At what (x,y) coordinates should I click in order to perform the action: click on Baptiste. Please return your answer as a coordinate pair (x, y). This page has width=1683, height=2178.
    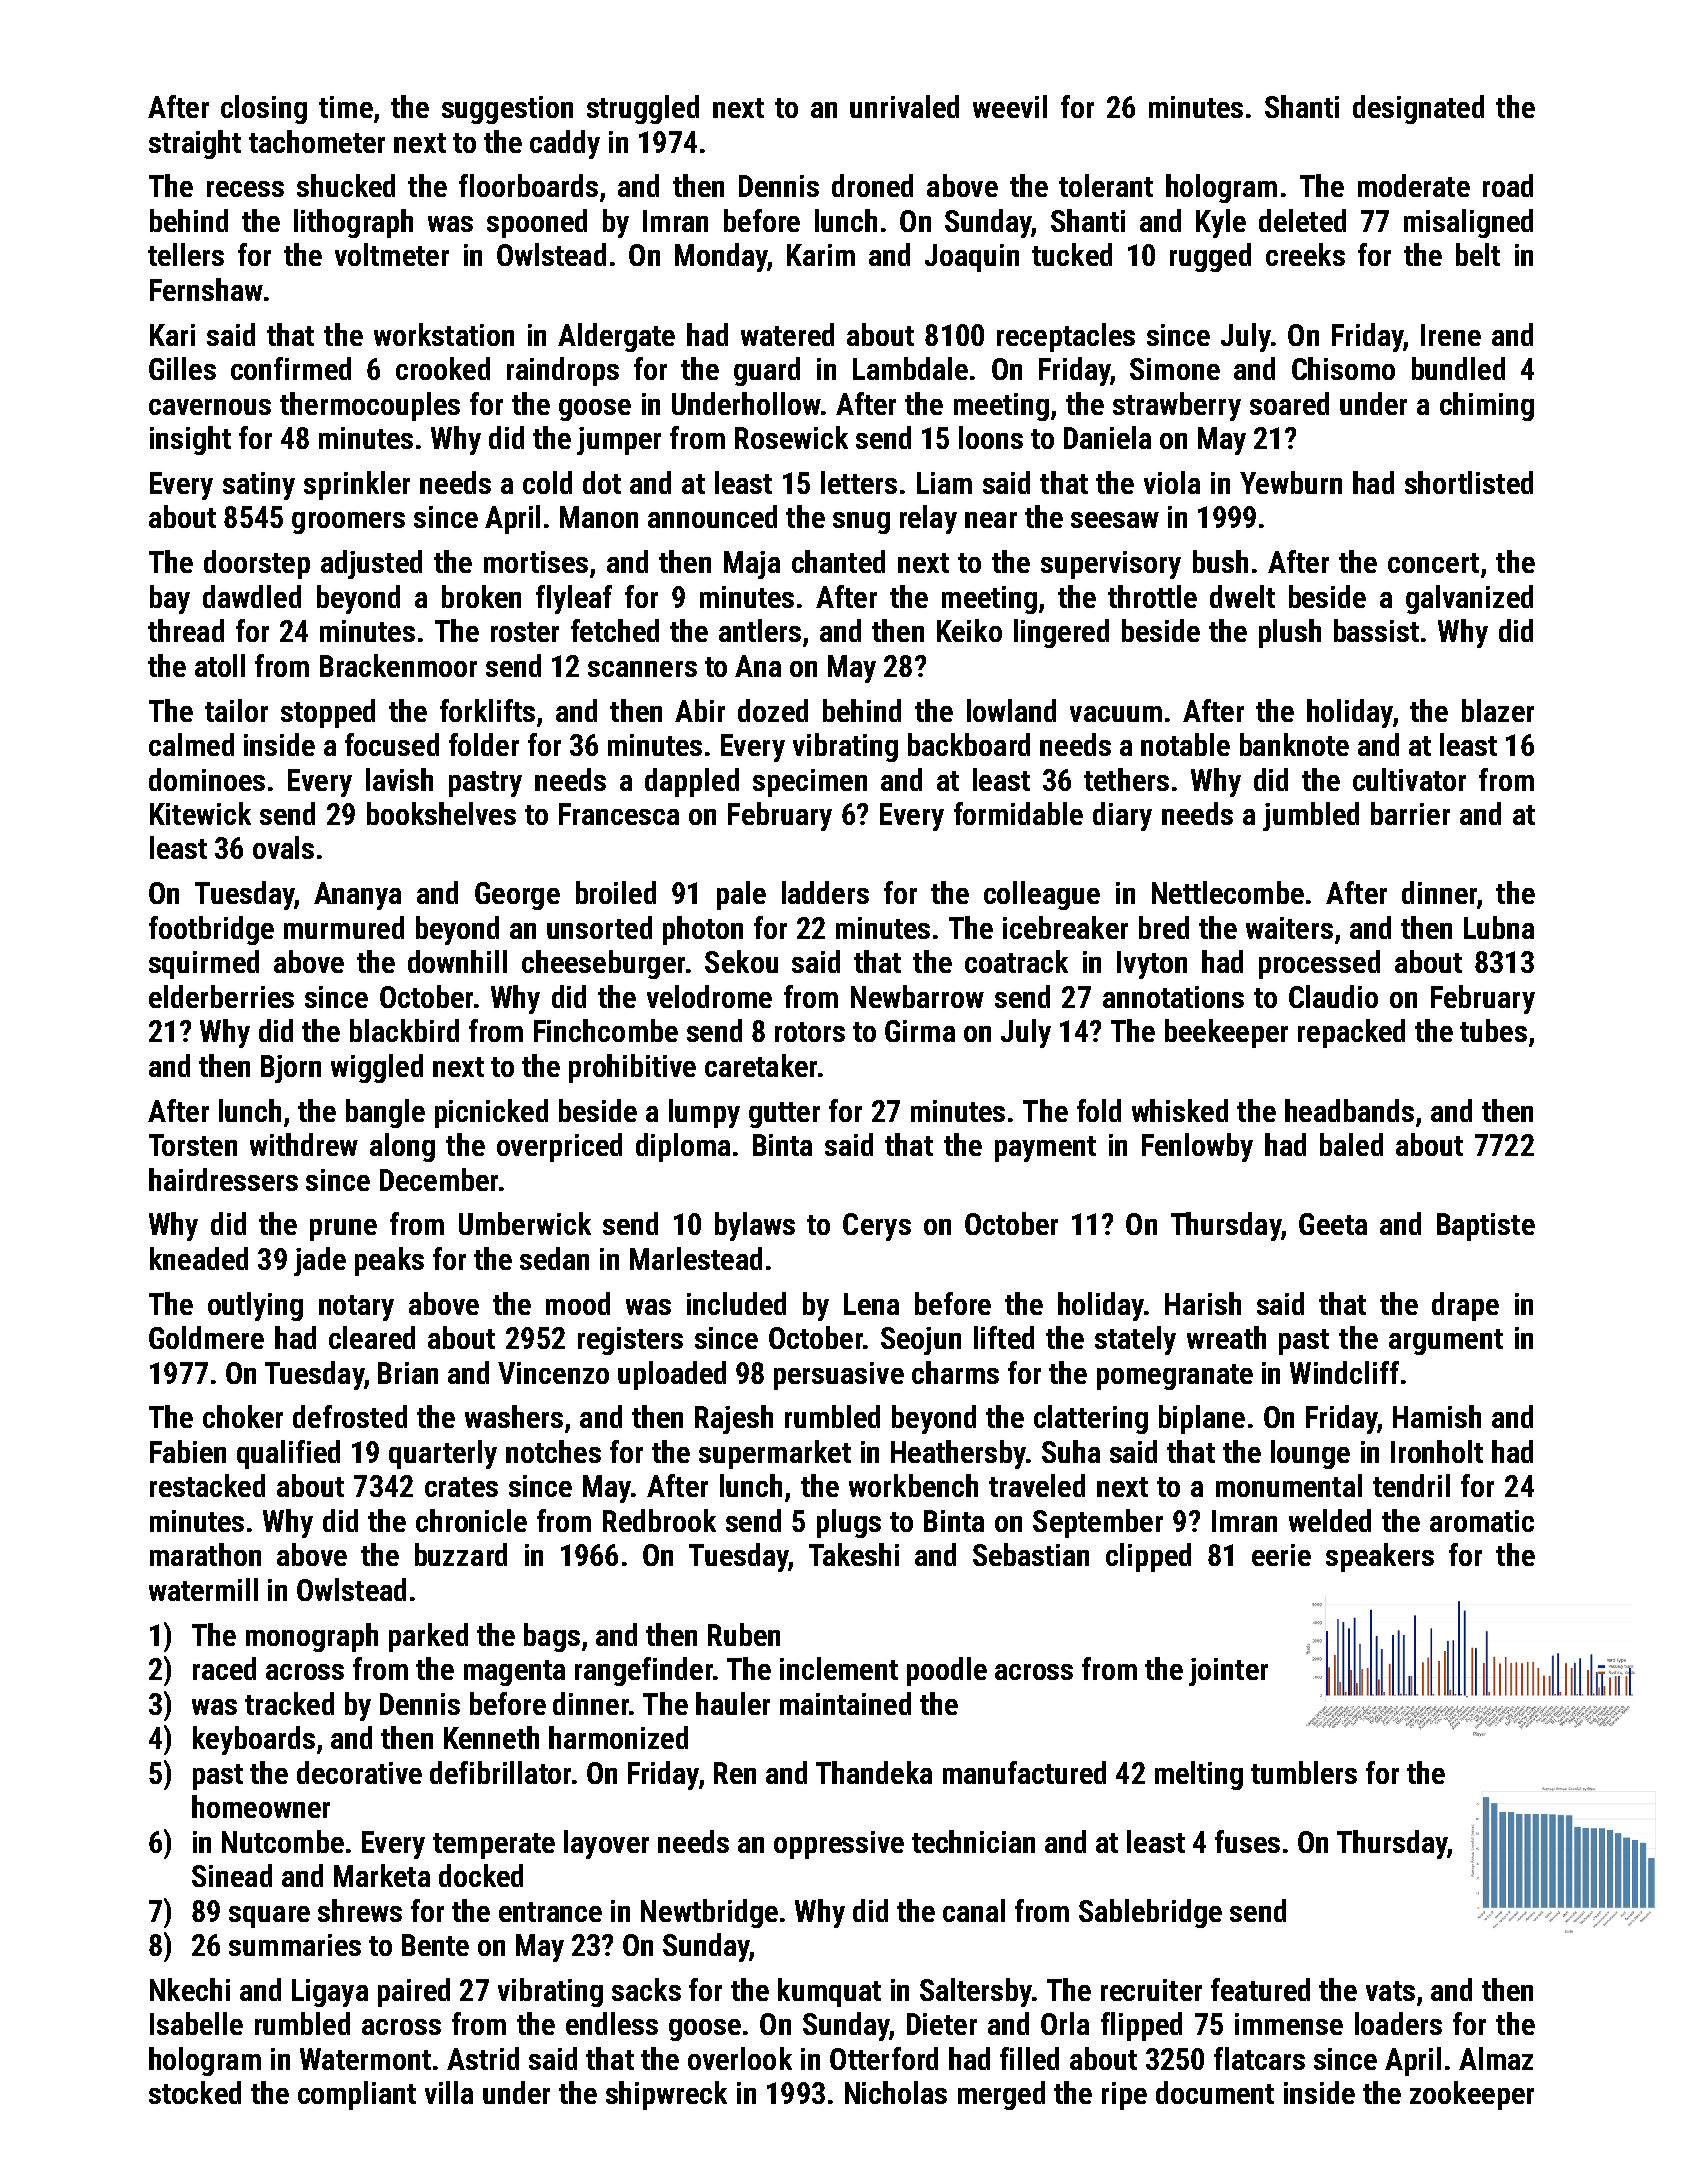
    Looking at the image, I should click on (1486, 1227).
